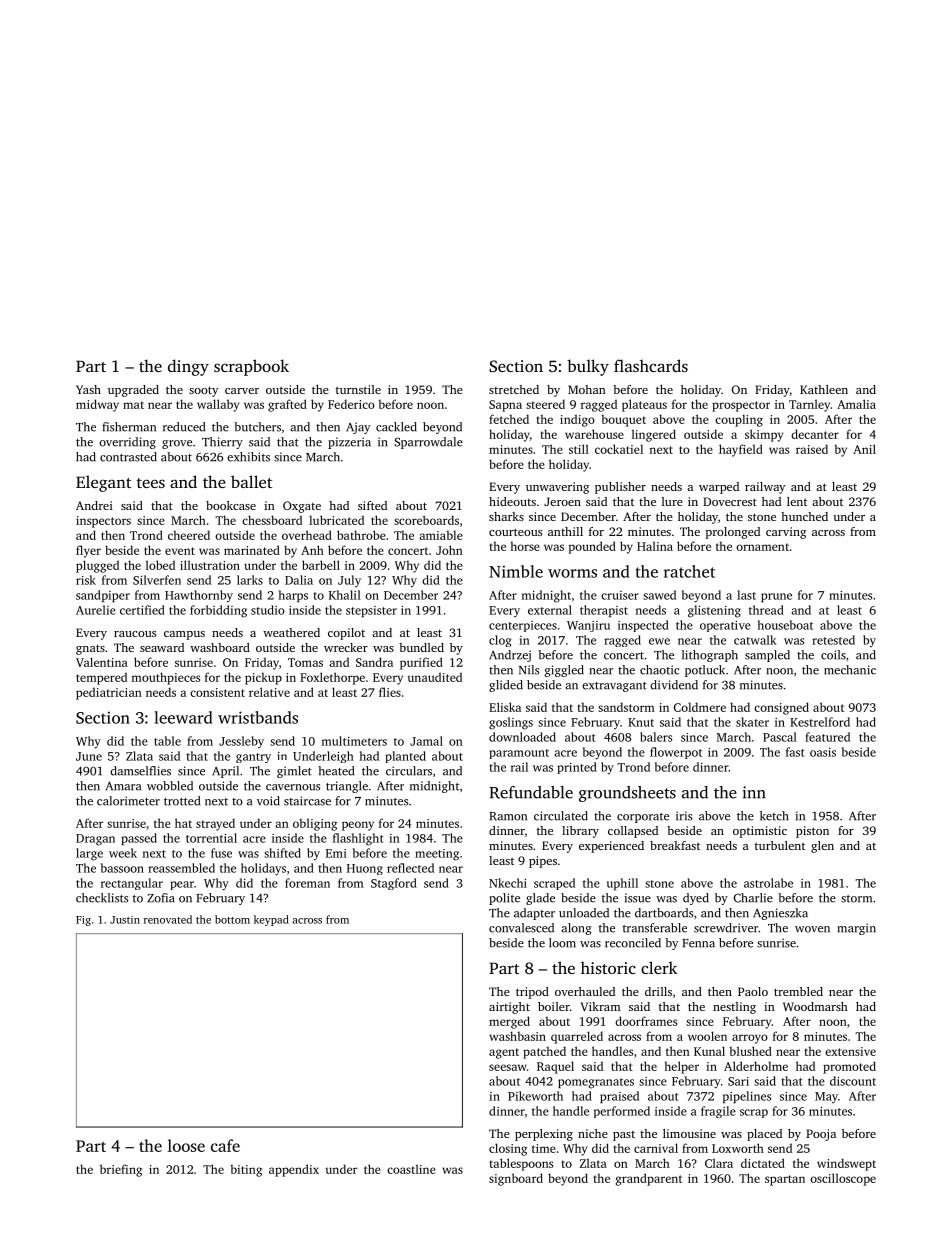 This document has width=952, height=1233. What do you see at coordinates (182, 801) in the document?
I see `trotted` at bounding box center [182, 801].
